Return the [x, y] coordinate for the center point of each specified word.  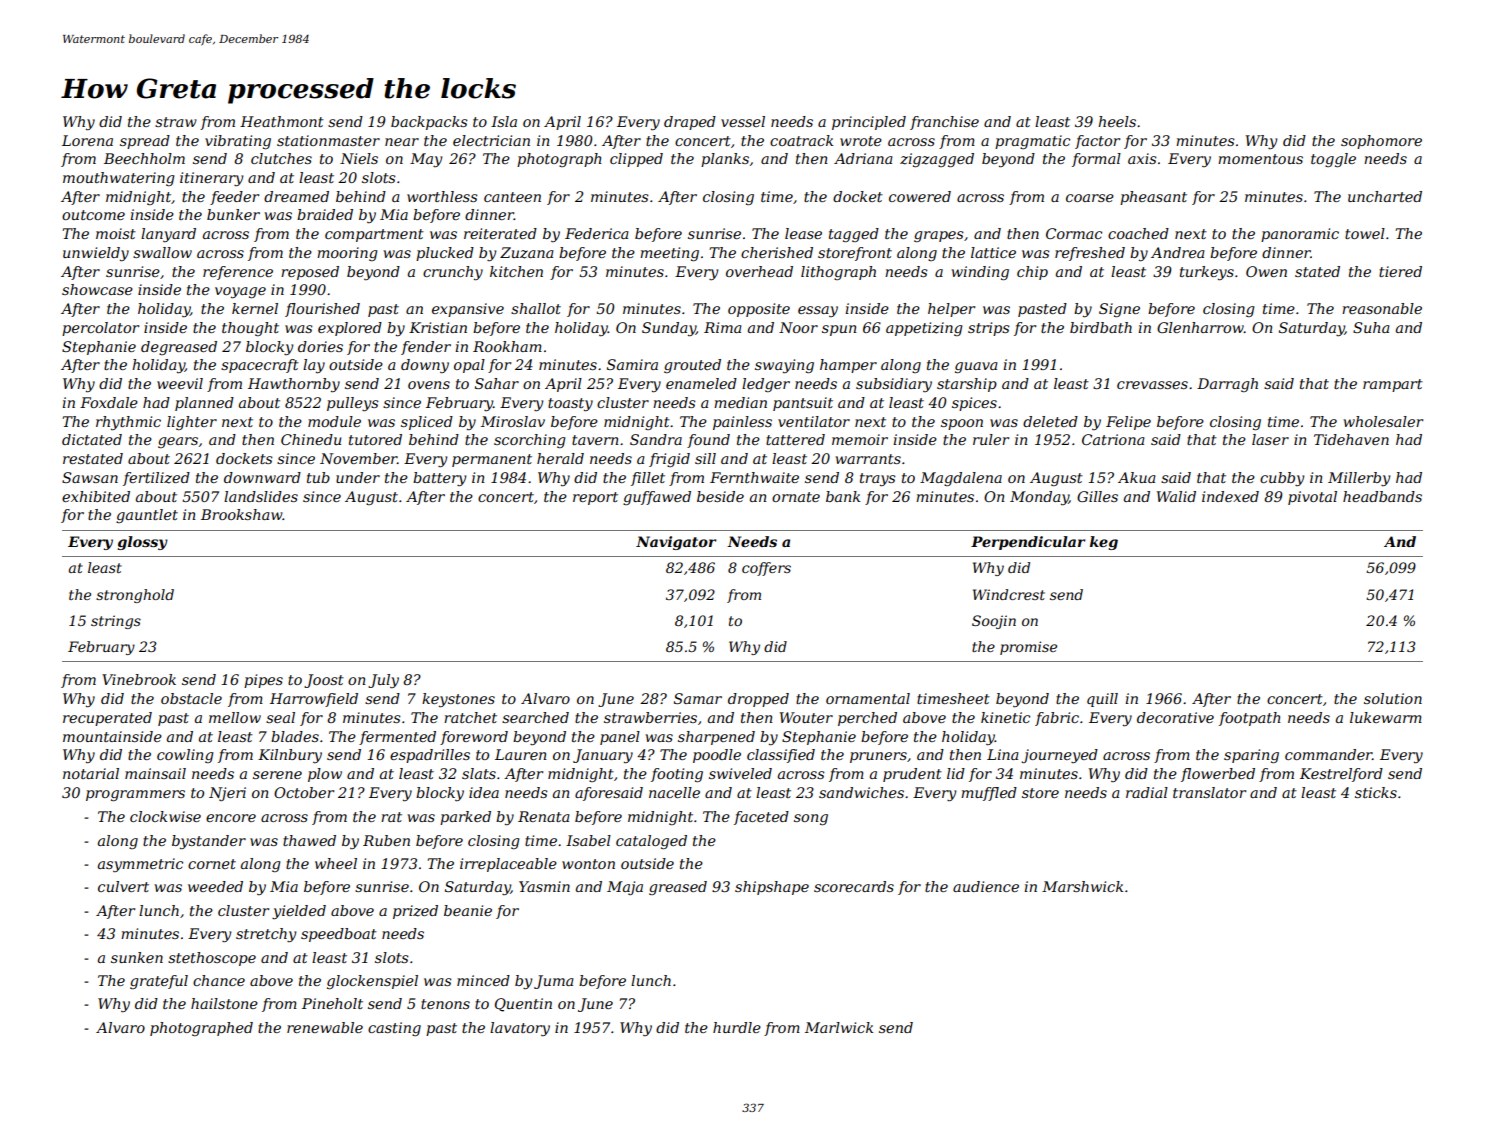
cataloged [651, 842]
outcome [93, 215]
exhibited [96, 496]
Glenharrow [1200, 327]
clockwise [165, 816]
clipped [636, 160]
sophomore [1381, 142]
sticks [1376, 792]
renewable [325, 1027]
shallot [536, 308]
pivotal [1312, 498]
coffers [766, 569]
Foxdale [109, 402]
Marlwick [839, 1027]
